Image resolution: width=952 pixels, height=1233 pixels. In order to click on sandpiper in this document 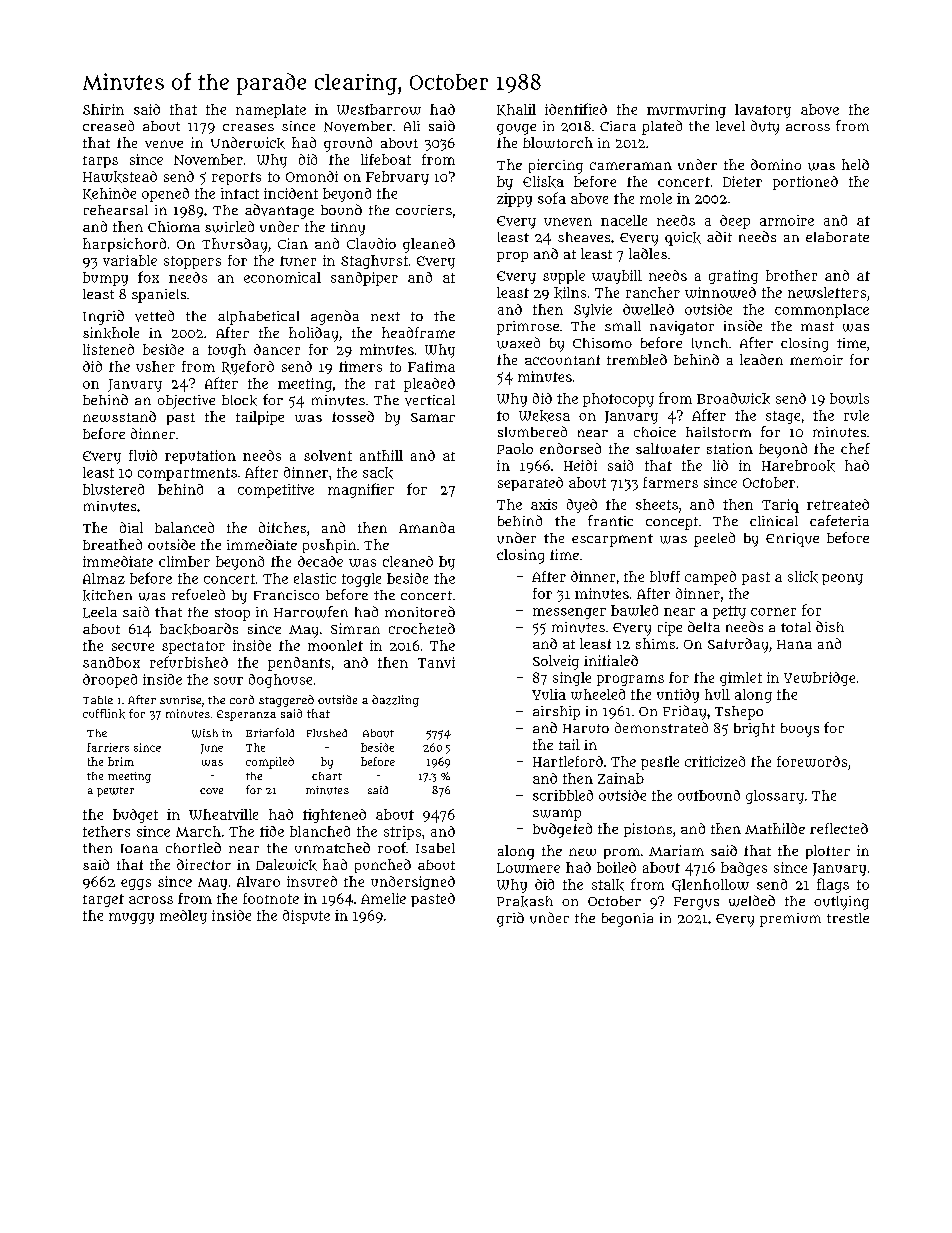, I will do `click(364, 279)`.
